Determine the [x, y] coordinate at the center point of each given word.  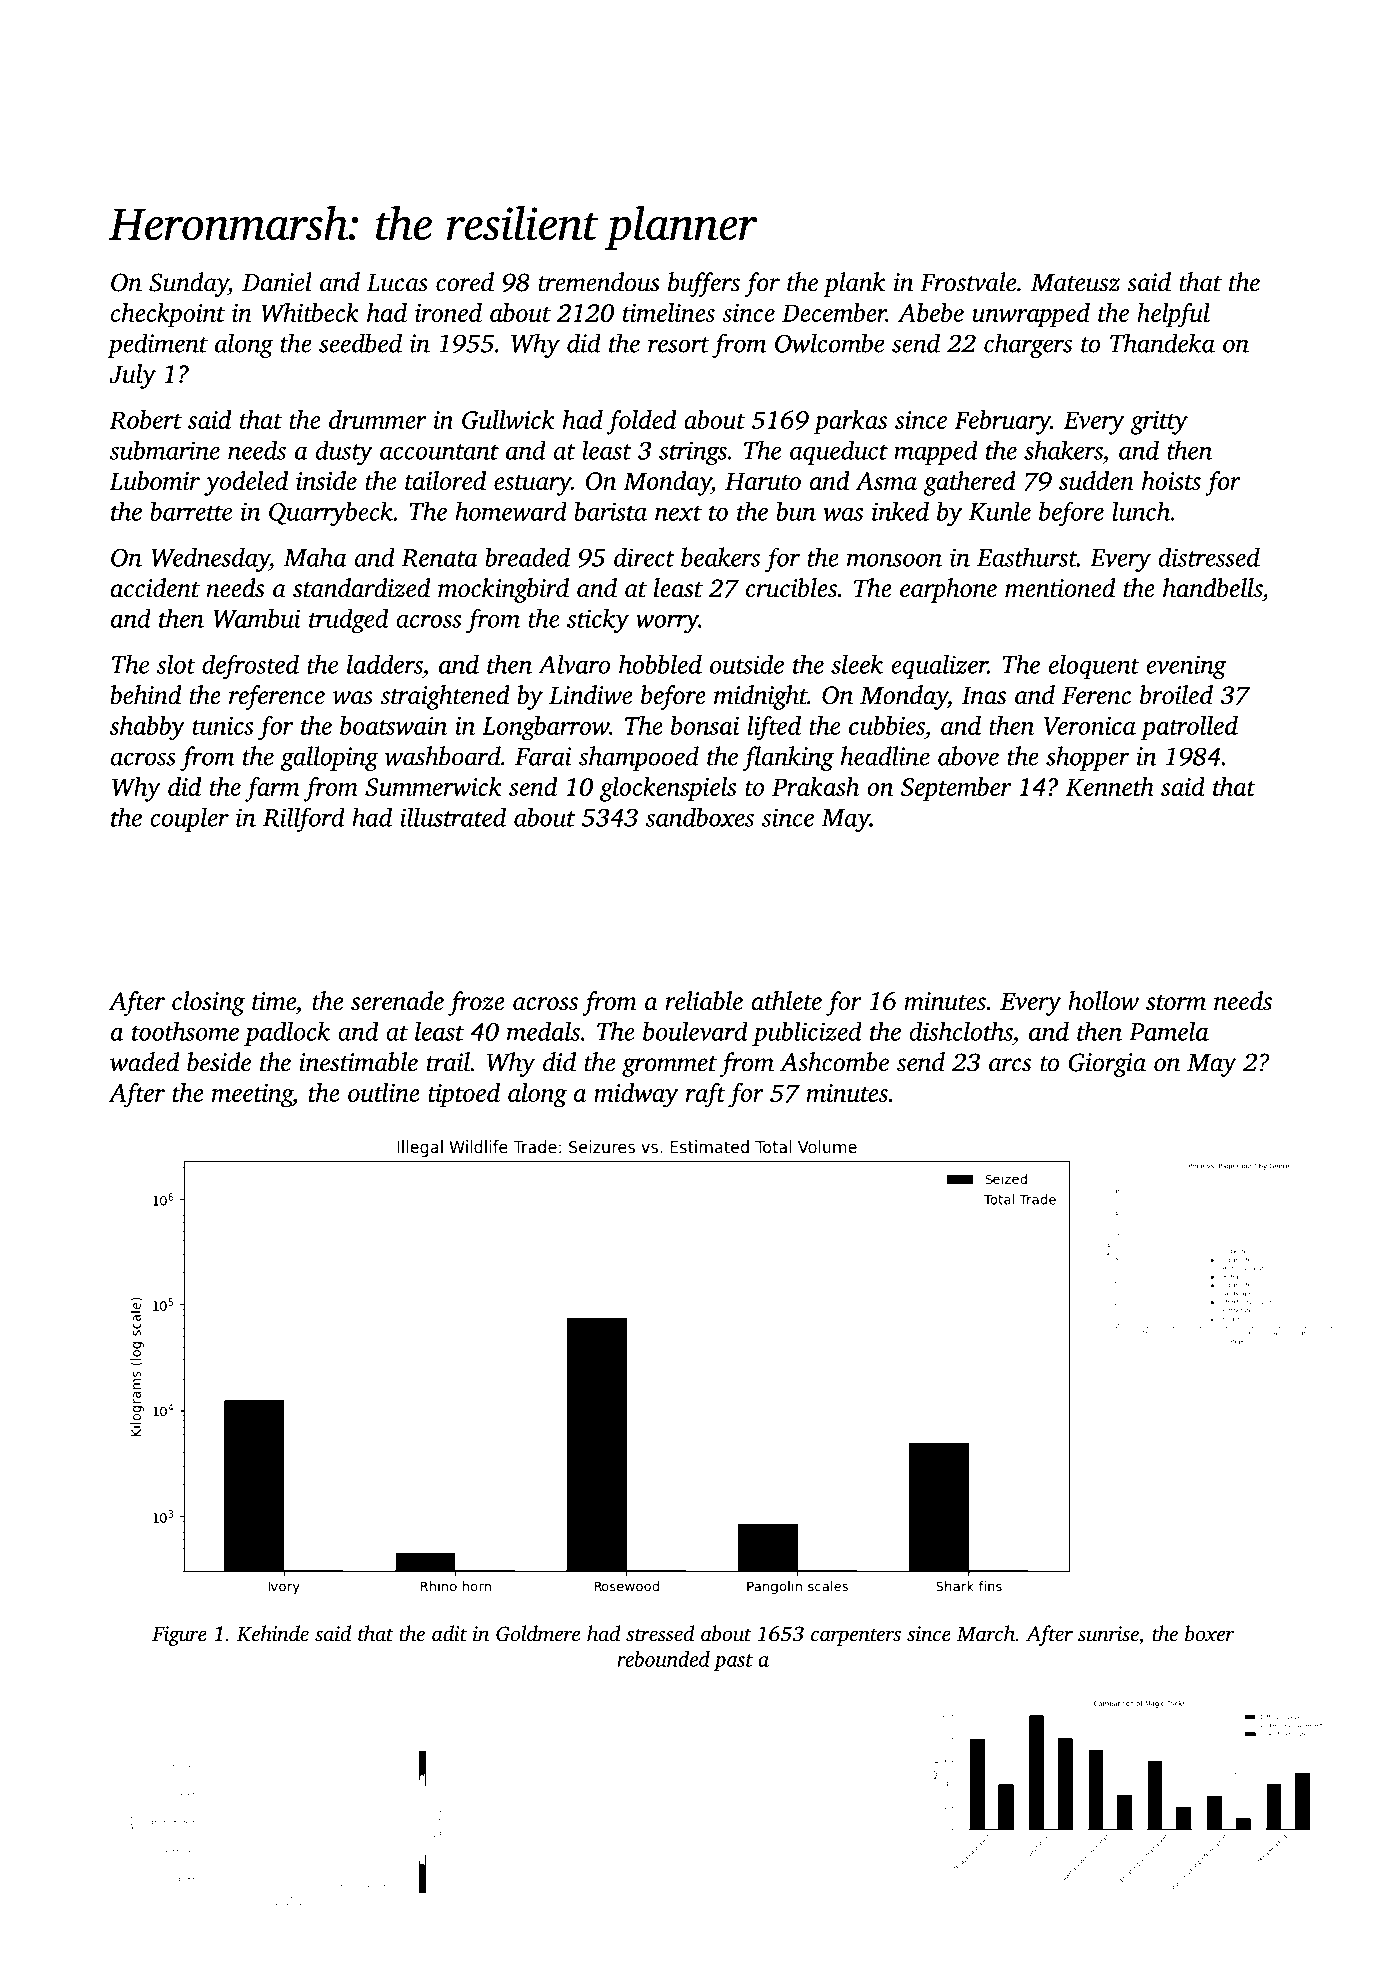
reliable [704, 1001]
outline [384, 1092]
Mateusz [1075, 283]
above [968, 756]
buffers [704, 284]
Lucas [397, 283]
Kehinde [273, 1633]
